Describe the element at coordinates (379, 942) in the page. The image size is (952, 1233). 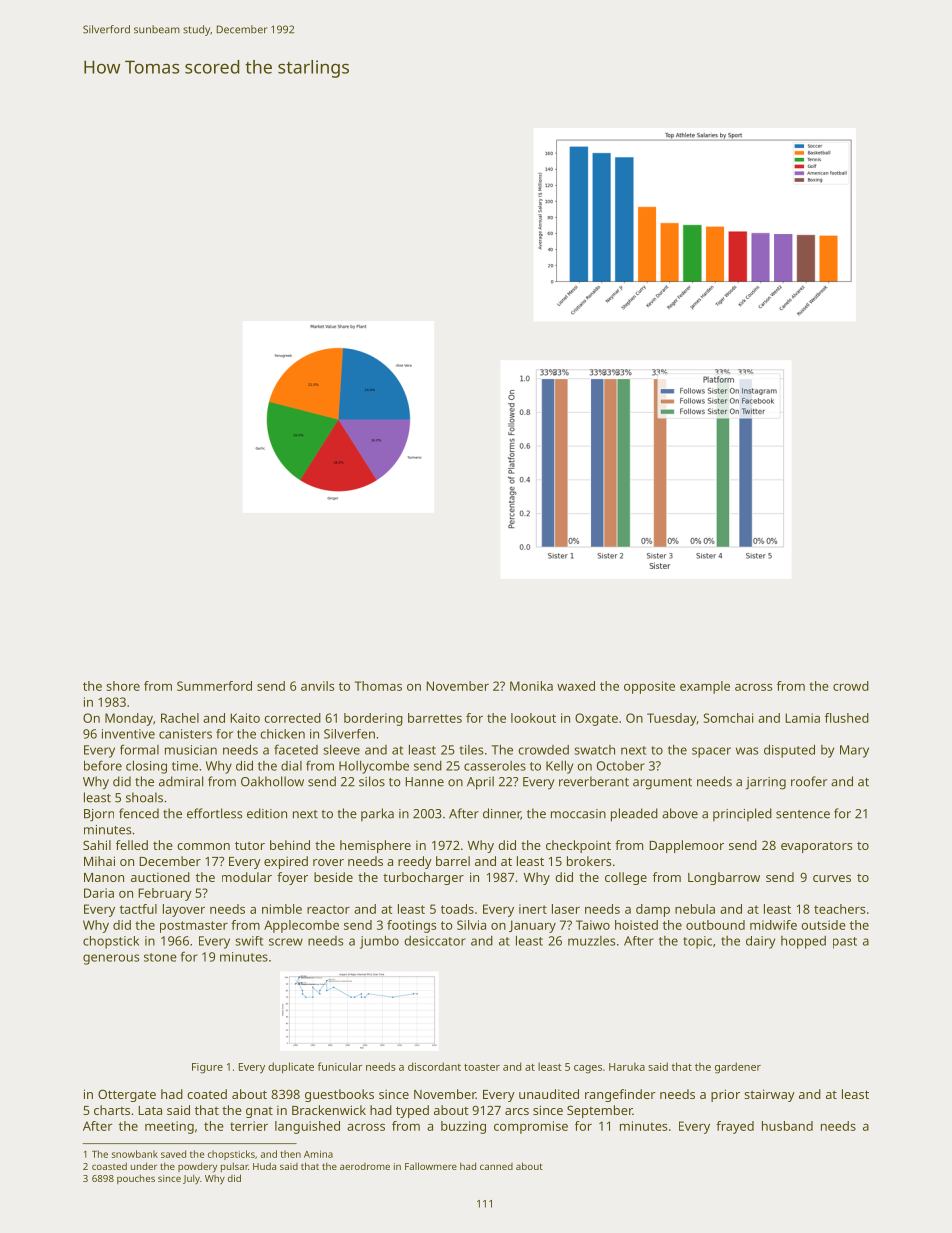
I see `jumbo` at that location.
